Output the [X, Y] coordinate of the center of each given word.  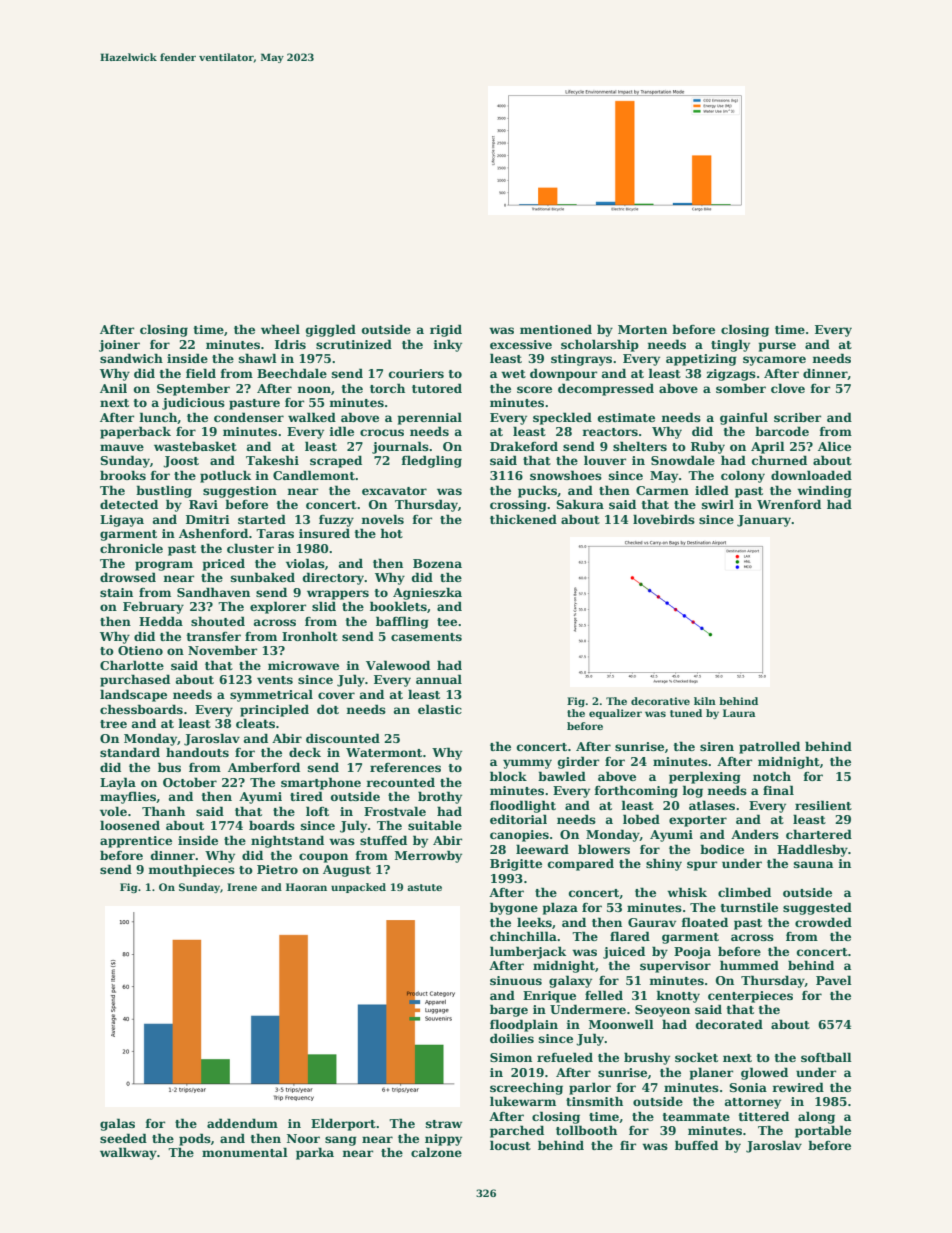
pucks [537, 491]
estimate [626, 417]
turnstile [749, 907]
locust [510, 1145]
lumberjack [528, 952]
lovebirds [664, 519]
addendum [242, 1123]
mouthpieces [191, 870]
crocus [382, 432]
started [262, 519]
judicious [193, 403]
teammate [696, 1117]
